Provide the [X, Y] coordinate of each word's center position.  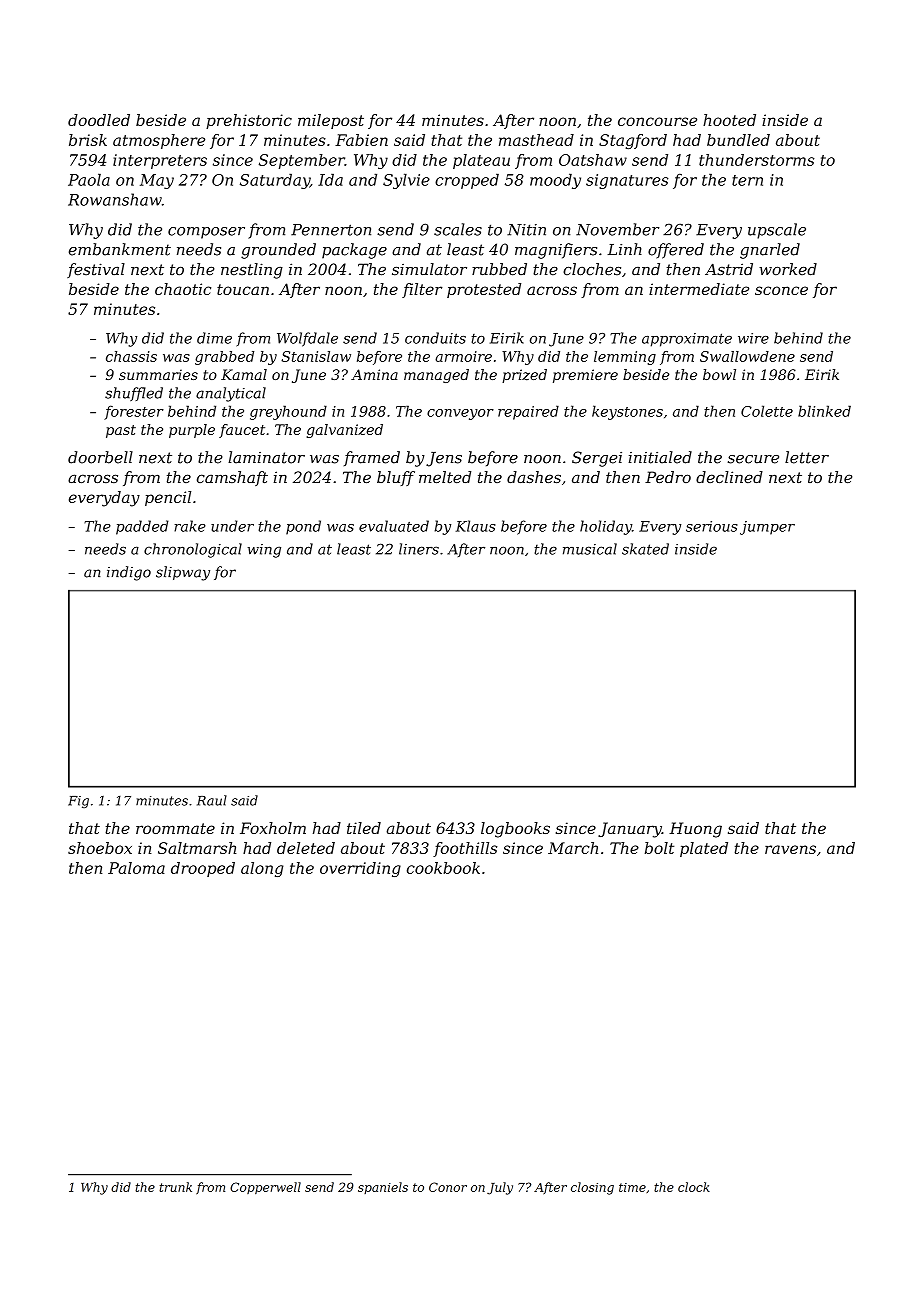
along [262, 869]
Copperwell [265, 1188]
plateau [481, 161]
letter [807, 457]
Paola [89, 179]
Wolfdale [307, 339]
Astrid [729, 269]
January [630, 830]
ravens [790, 849]
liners [419, 549]
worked [788, 269]
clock [694, 1187]
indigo [129, 573]
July [500, 1188]
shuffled [134, 394]
